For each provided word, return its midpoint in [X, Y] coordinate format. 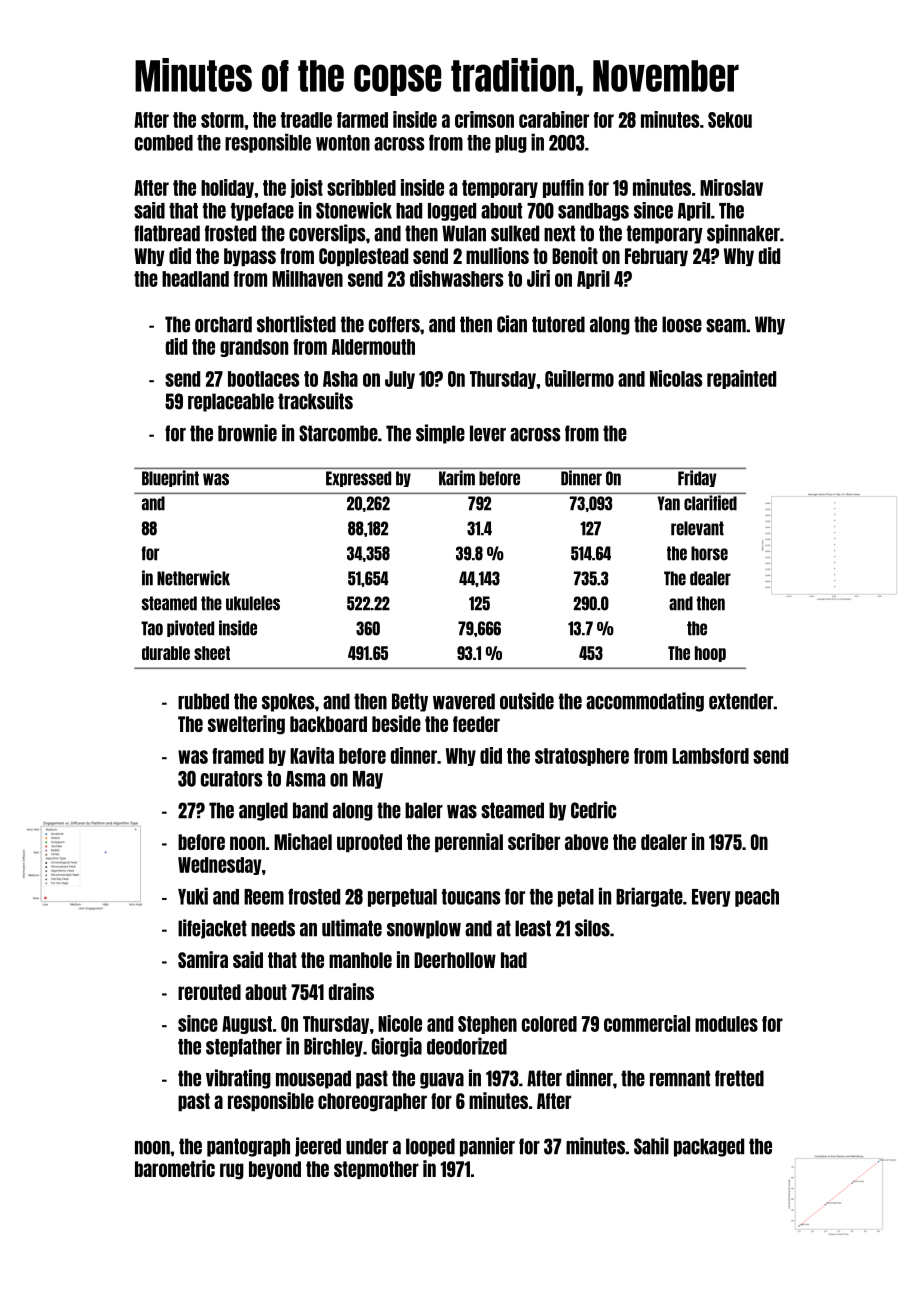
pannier [487, 1147]
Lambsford [710, 756]
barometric [175, 1168]
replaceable [231, 402]
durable [166, 653]
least [533, 928]
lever [488, 433]
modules [726, 1024]
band [310, 810]
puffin [563, 188]
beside [396, 723]
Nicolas [676, 378]
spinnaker [743, 234]
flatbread [167, 233]
